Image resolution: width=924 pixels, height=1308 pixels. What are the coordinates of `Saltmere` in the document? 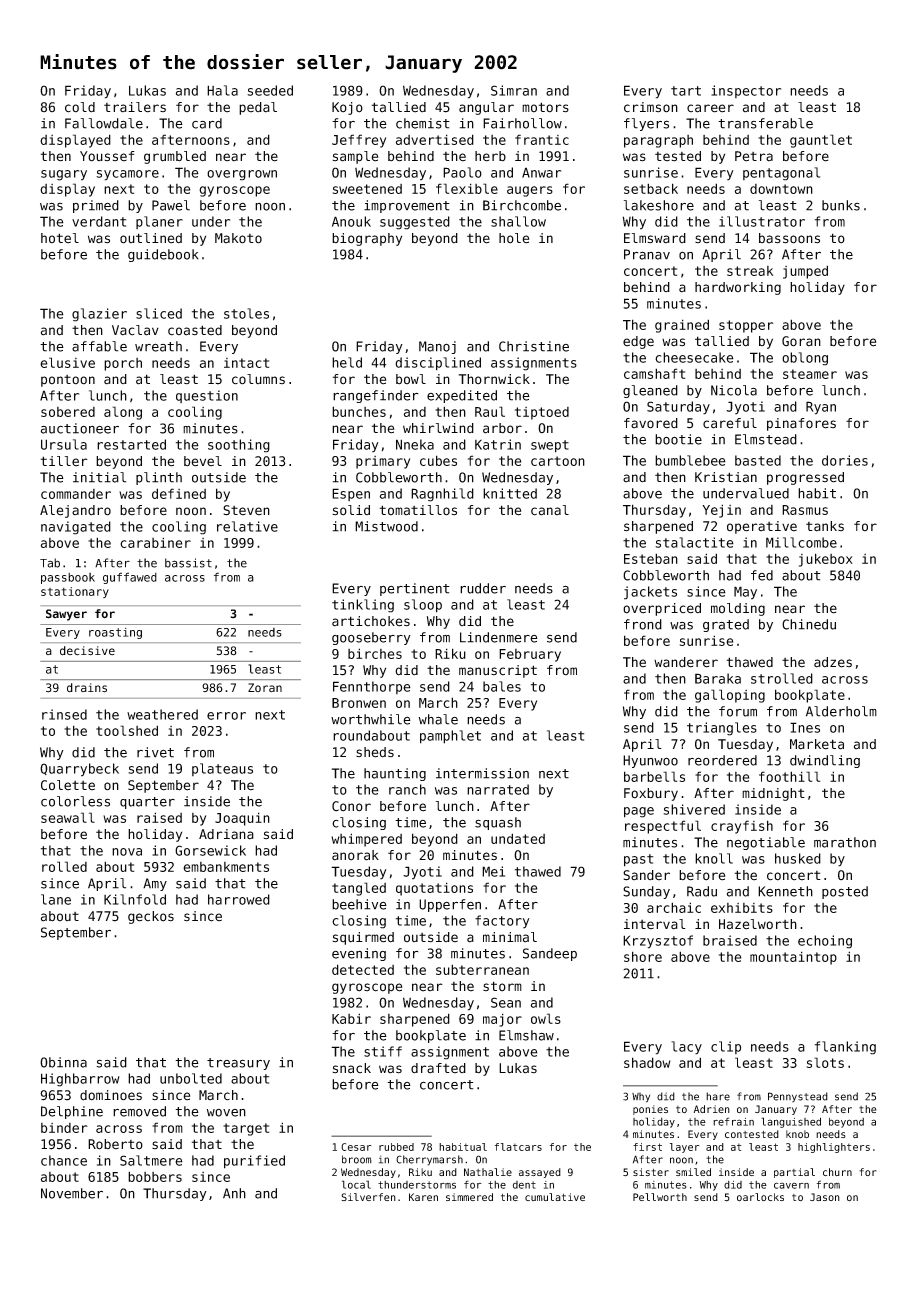 It's located at (151, 1160).
